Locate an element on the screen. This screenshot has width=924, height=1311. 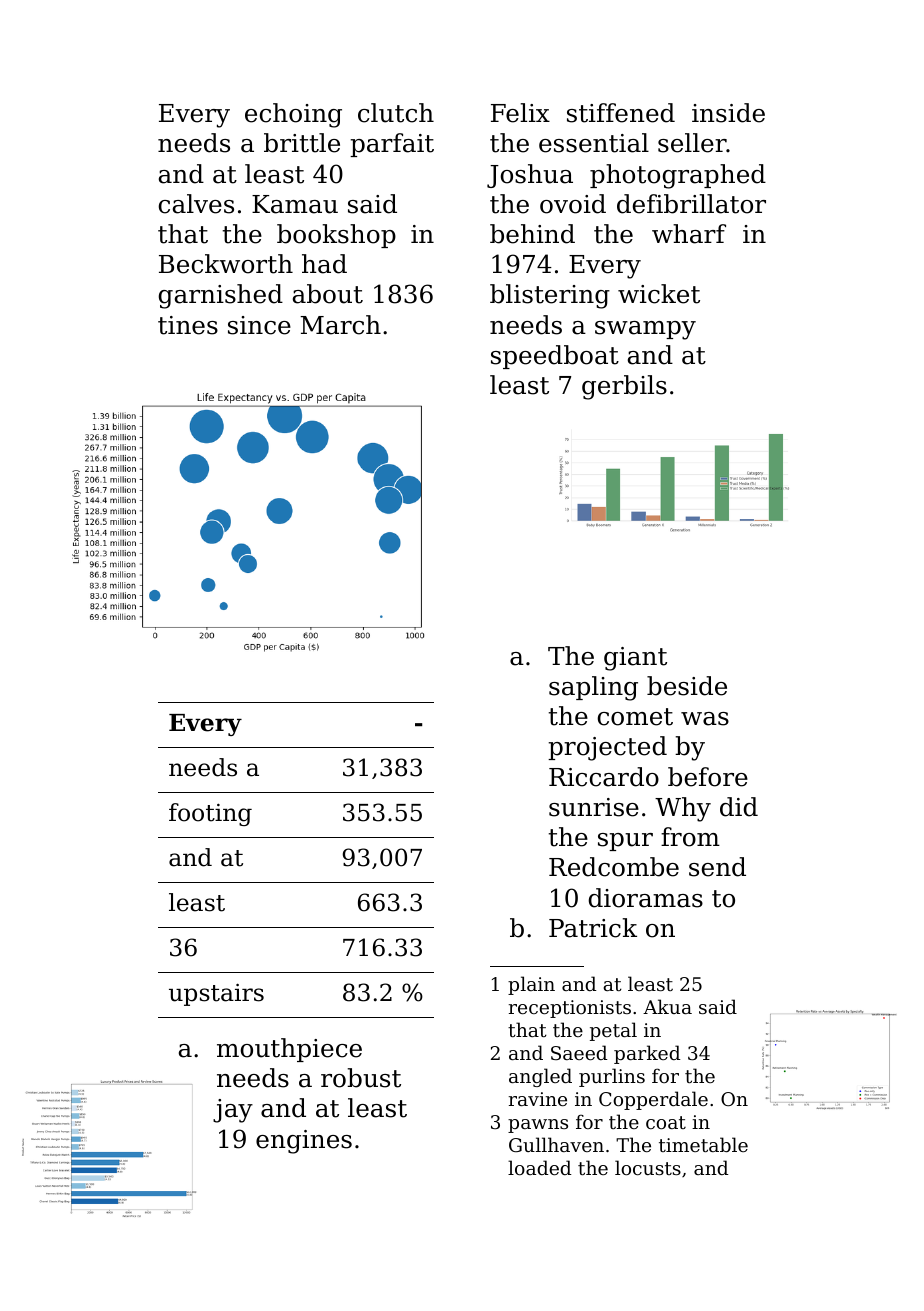
jay is located at coordinates (233, 1111).
